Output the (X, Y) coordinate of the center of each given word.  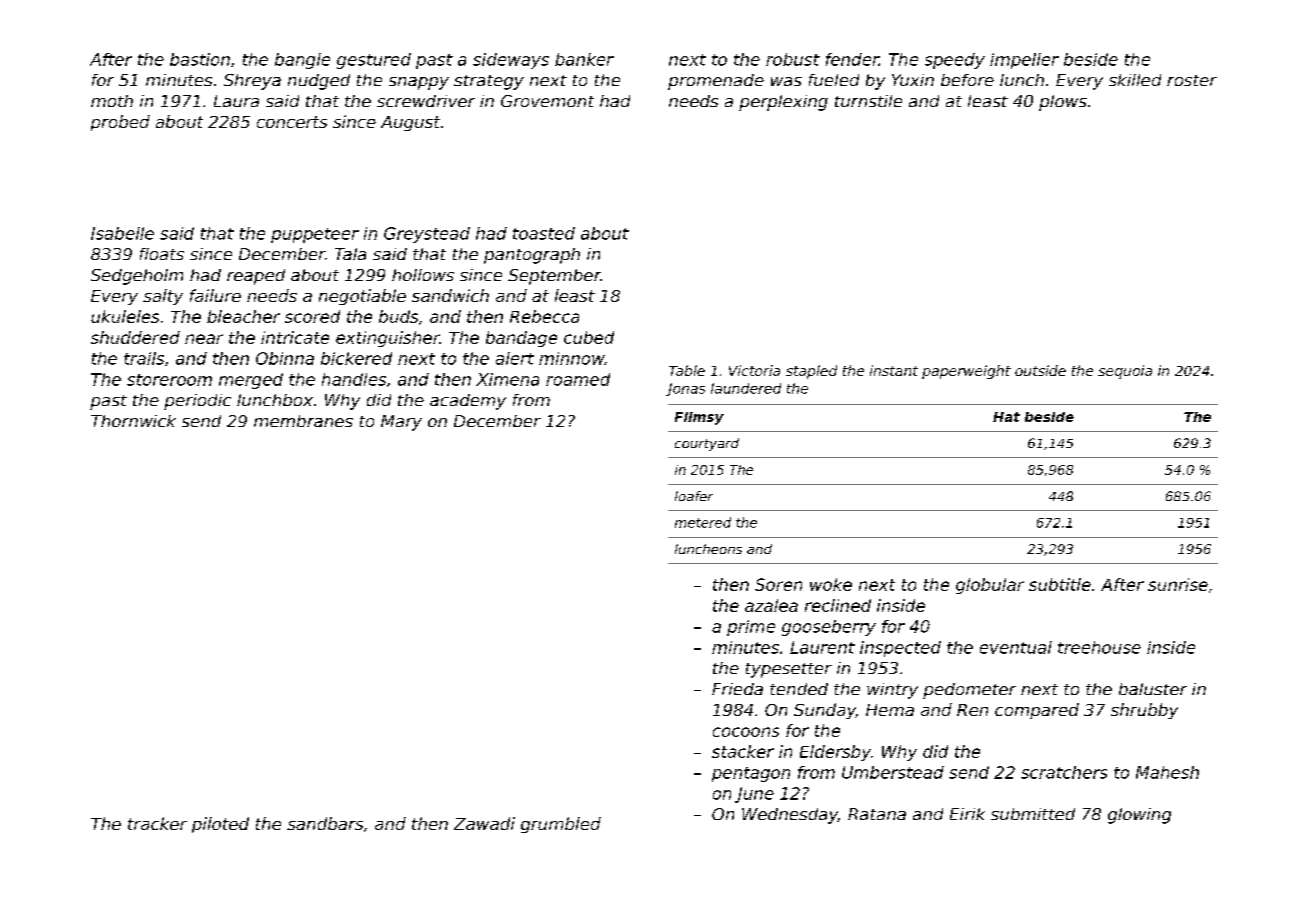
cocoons (746, 732)
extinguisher (388, 339)
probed (120, 123)
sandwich (450, 295)
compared (1037, 711)
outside (1040, 370)
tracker (157, 823)
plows (1063, 103)
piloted (220, 825)
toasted (544, 233)
